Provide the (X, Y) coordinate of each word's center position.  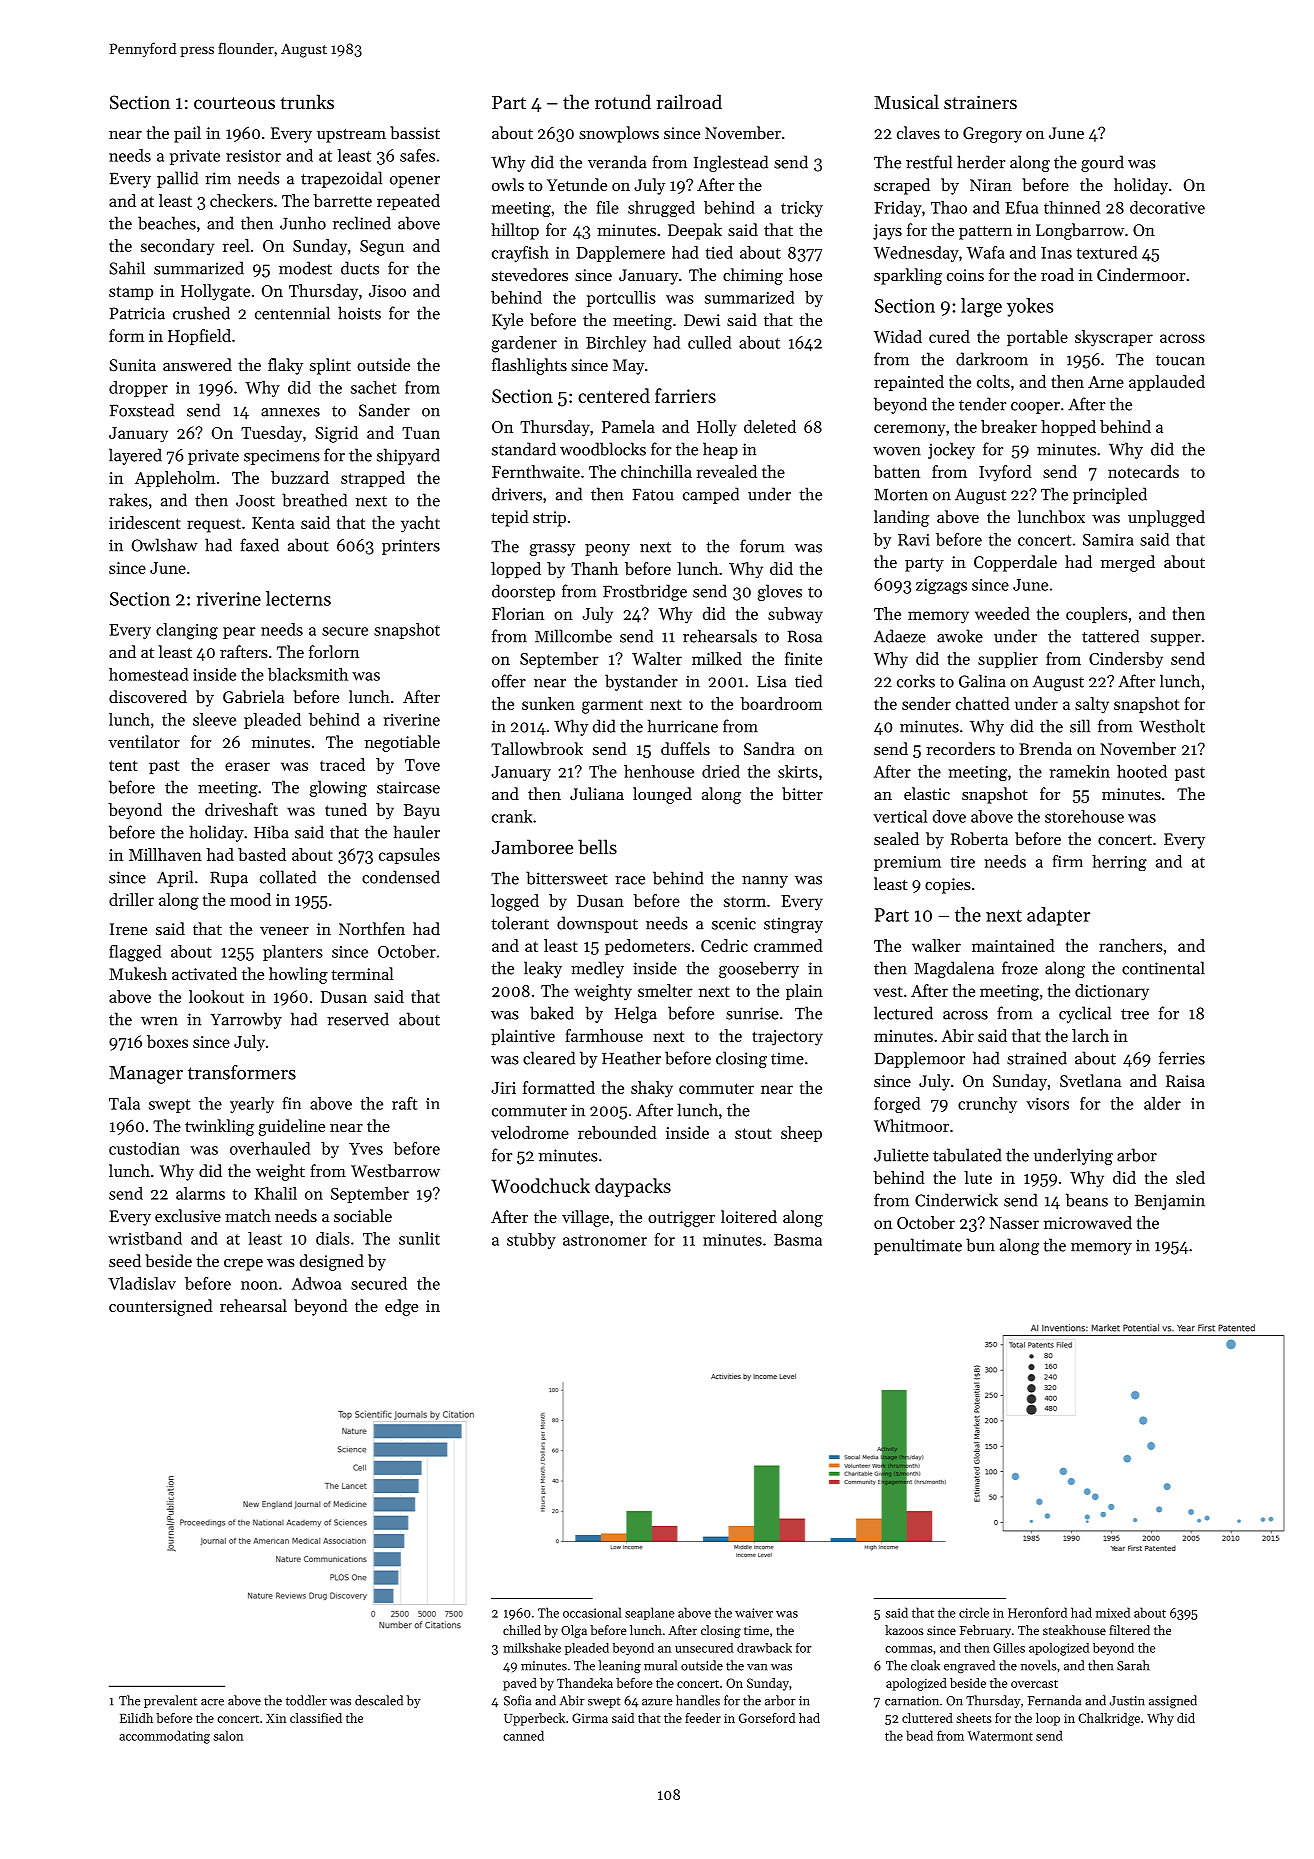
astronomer (605, 1240)
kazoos (904, 1630)
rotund (623, 101)
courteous (234, 103)
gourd (1102, 163)
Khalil (275, 1193)
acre (212, 1702)
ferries (1182, 1058)
